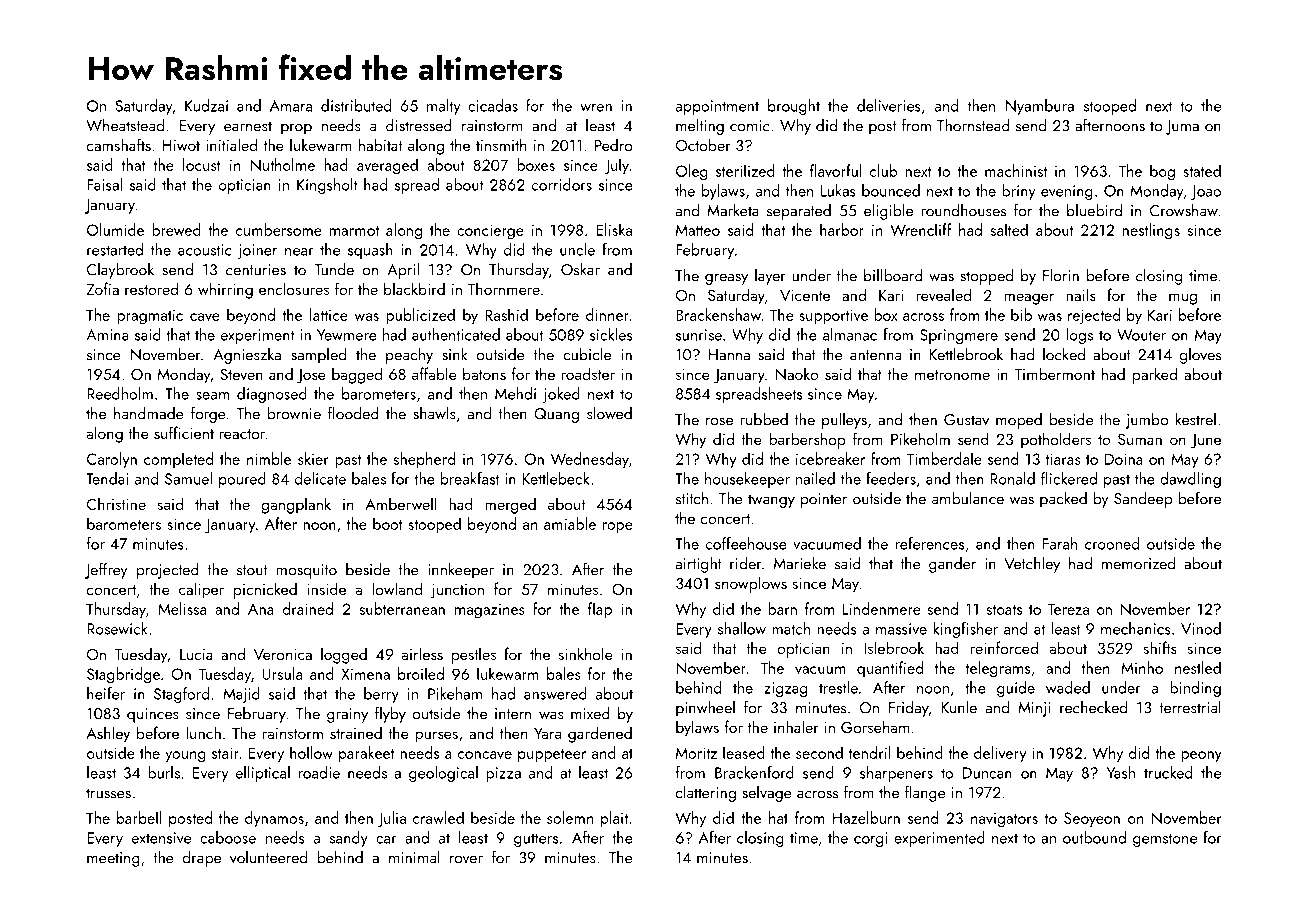 This screenshot has height=924, width=1308. Describe the element at coordinates (1061, 275) in the screenshot. I see `Florin` at that location.
